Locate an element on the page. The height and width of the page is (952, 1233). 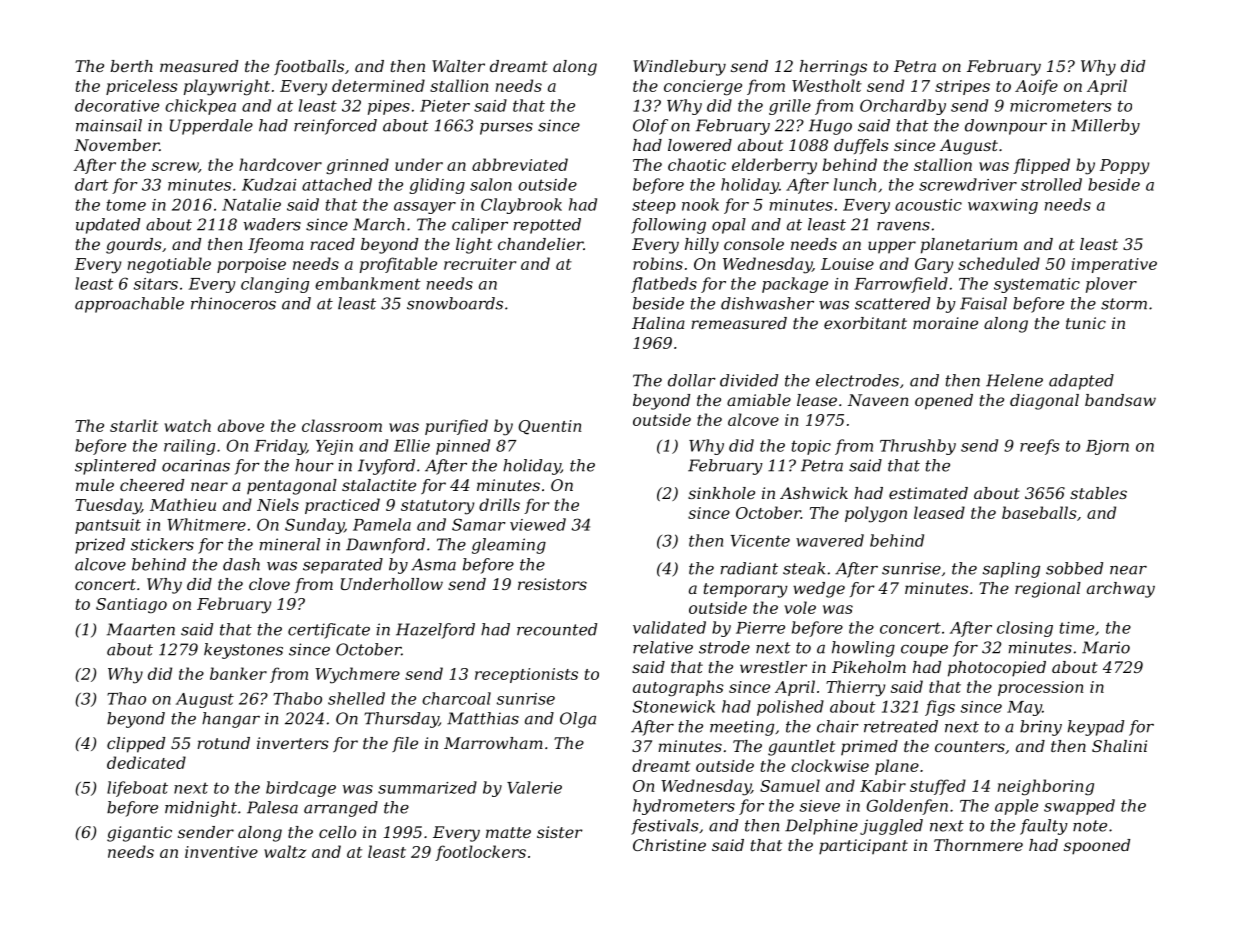
receptionists is located at coordinates (526, 675).
